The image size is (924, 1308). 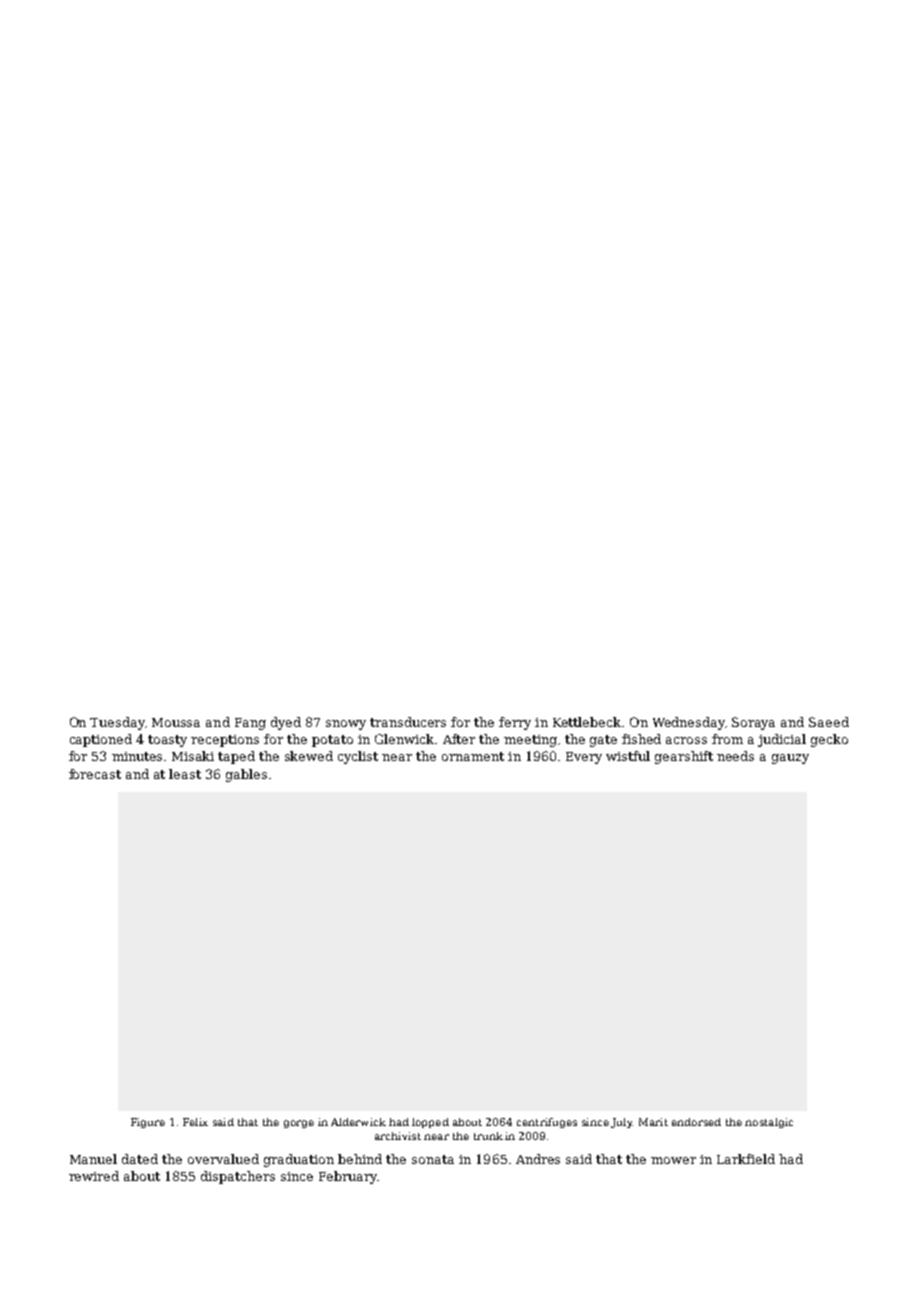 What do you see at coordinates (408, 722) in the screenshot?
I see `transducers` at bounding box center [408, 722].
